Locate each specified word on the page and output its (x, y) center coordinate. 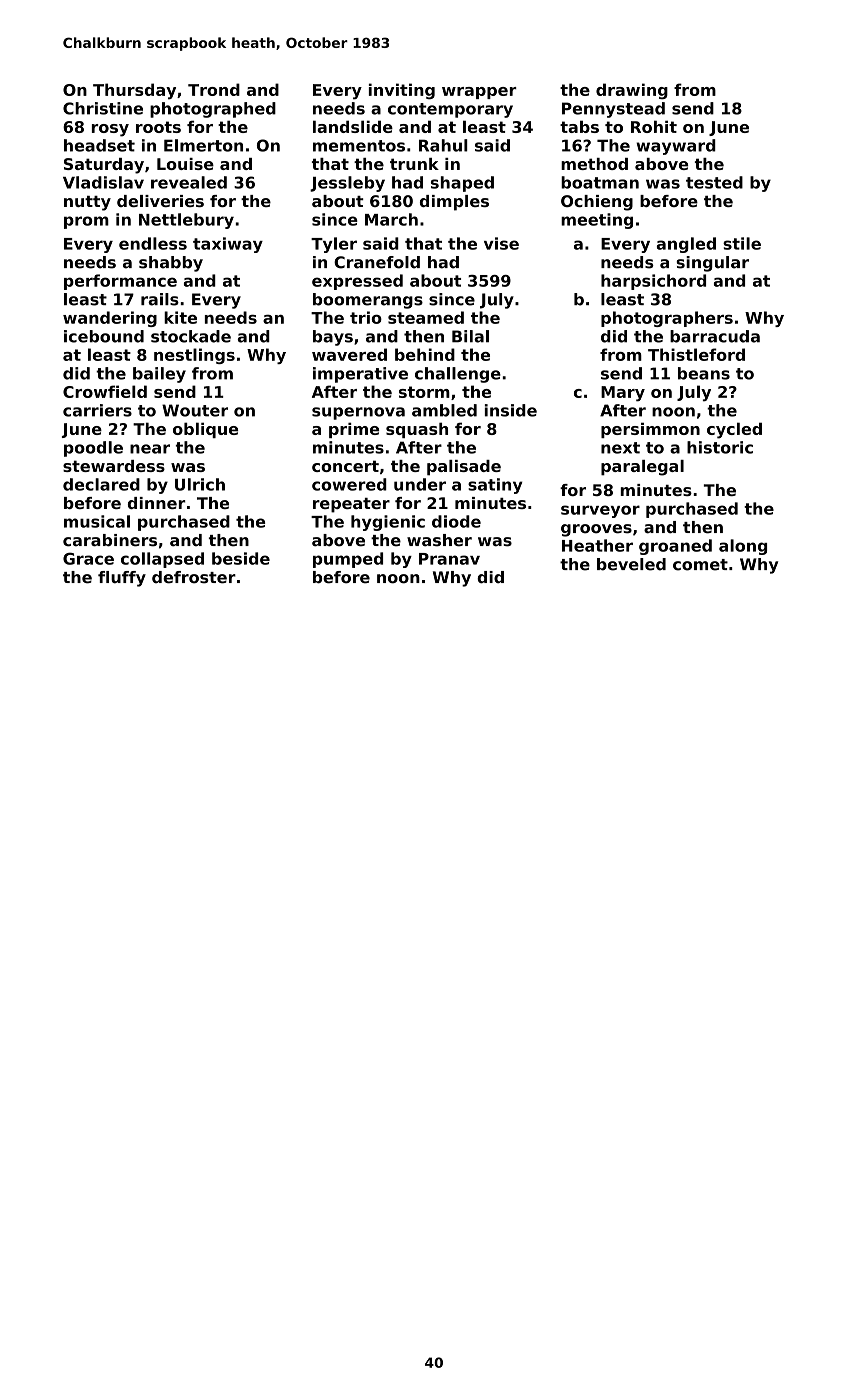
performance (120, 282)
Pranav (449, 559)
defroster (194, 577)
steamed (426, 317)
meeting (597, 221)
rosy (110, 130)
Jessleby (347, 184)
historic (720, 447)
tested (714, 182)
